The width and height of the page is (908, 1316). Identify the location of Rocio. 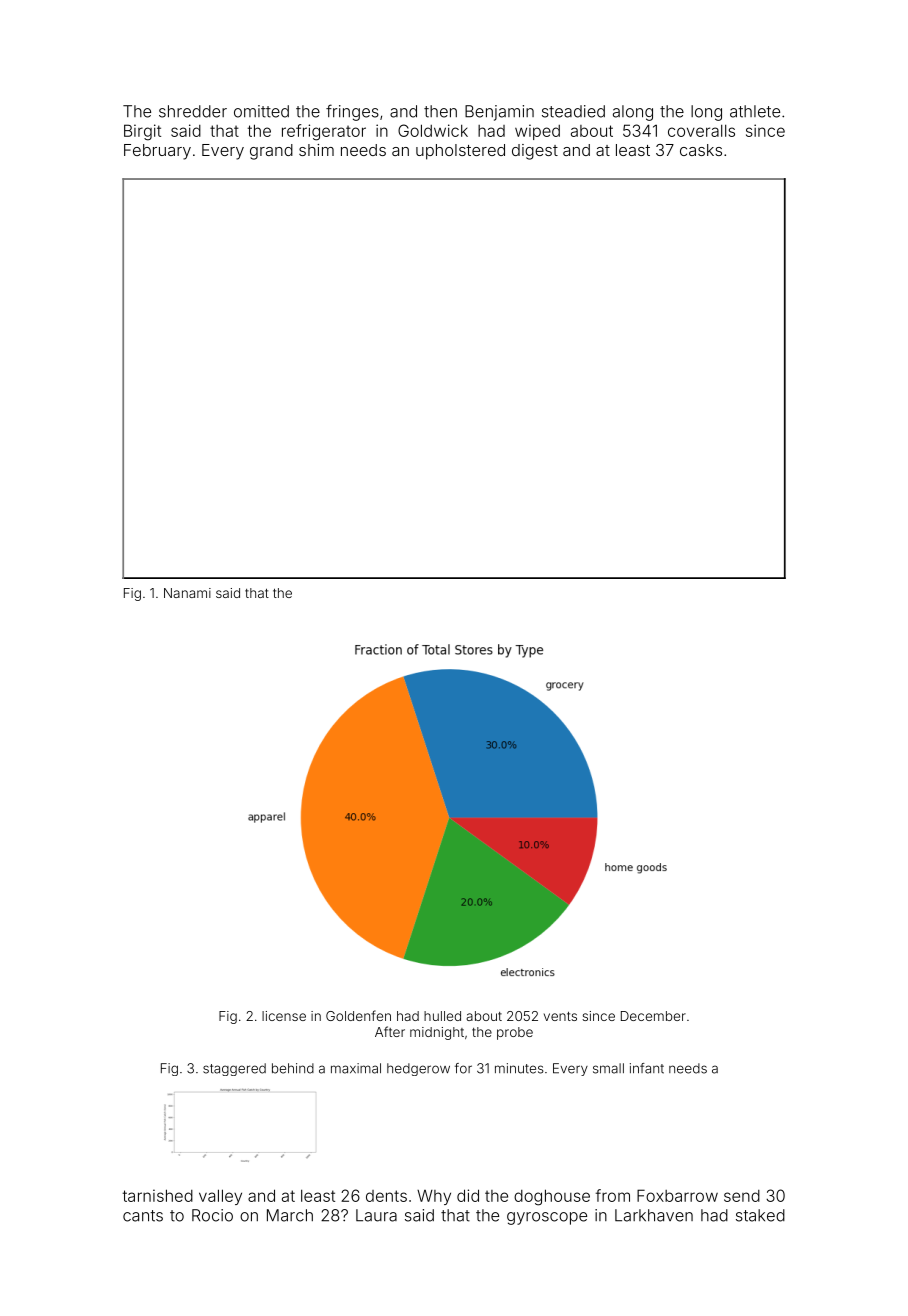
(212, 1215).
